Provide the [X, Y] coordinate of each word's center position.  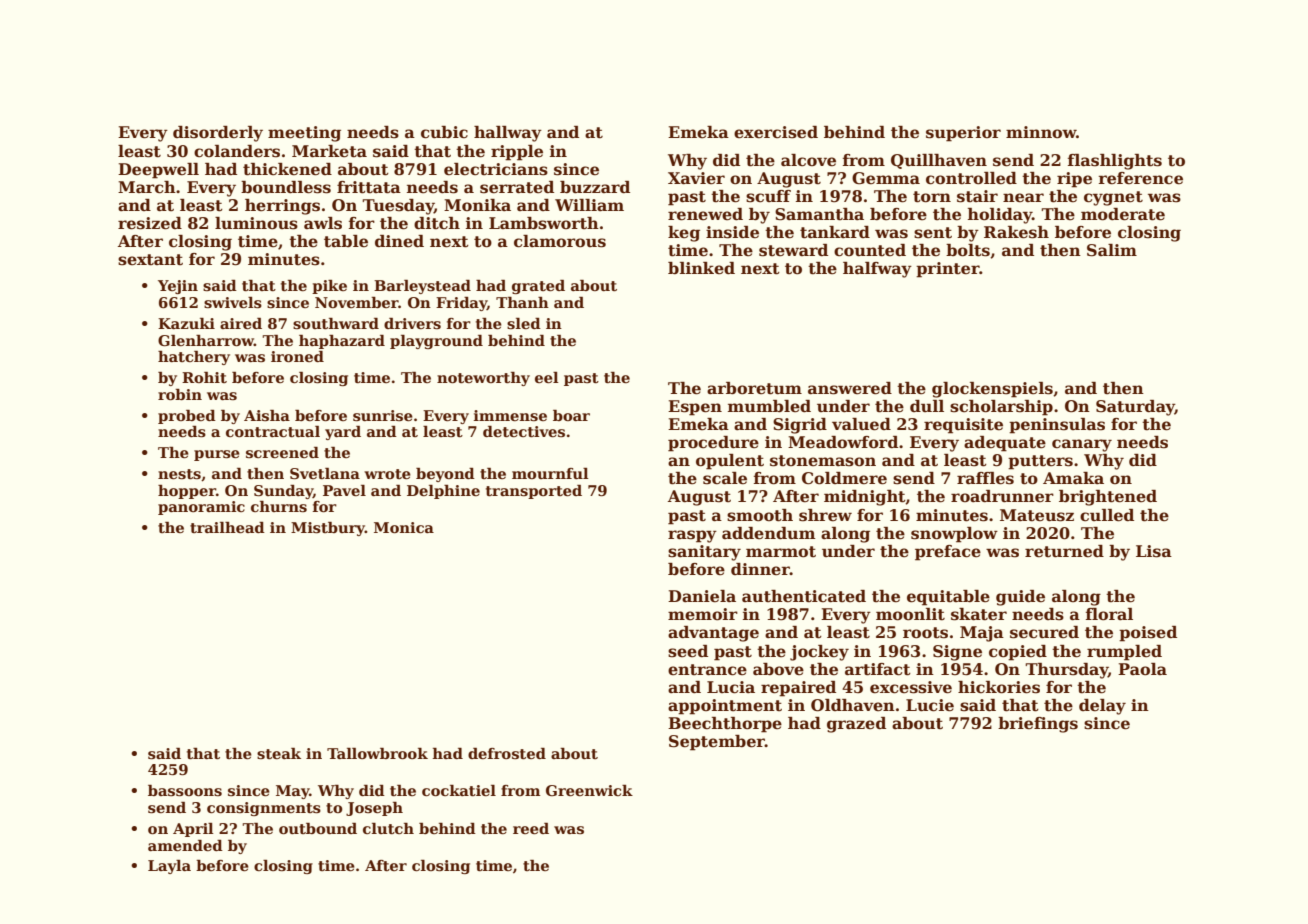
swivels [233, 302]
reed [531, 828]
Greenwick [589, 790]
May [293, 792]
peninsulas [1057, 426]
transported [534, 492]
